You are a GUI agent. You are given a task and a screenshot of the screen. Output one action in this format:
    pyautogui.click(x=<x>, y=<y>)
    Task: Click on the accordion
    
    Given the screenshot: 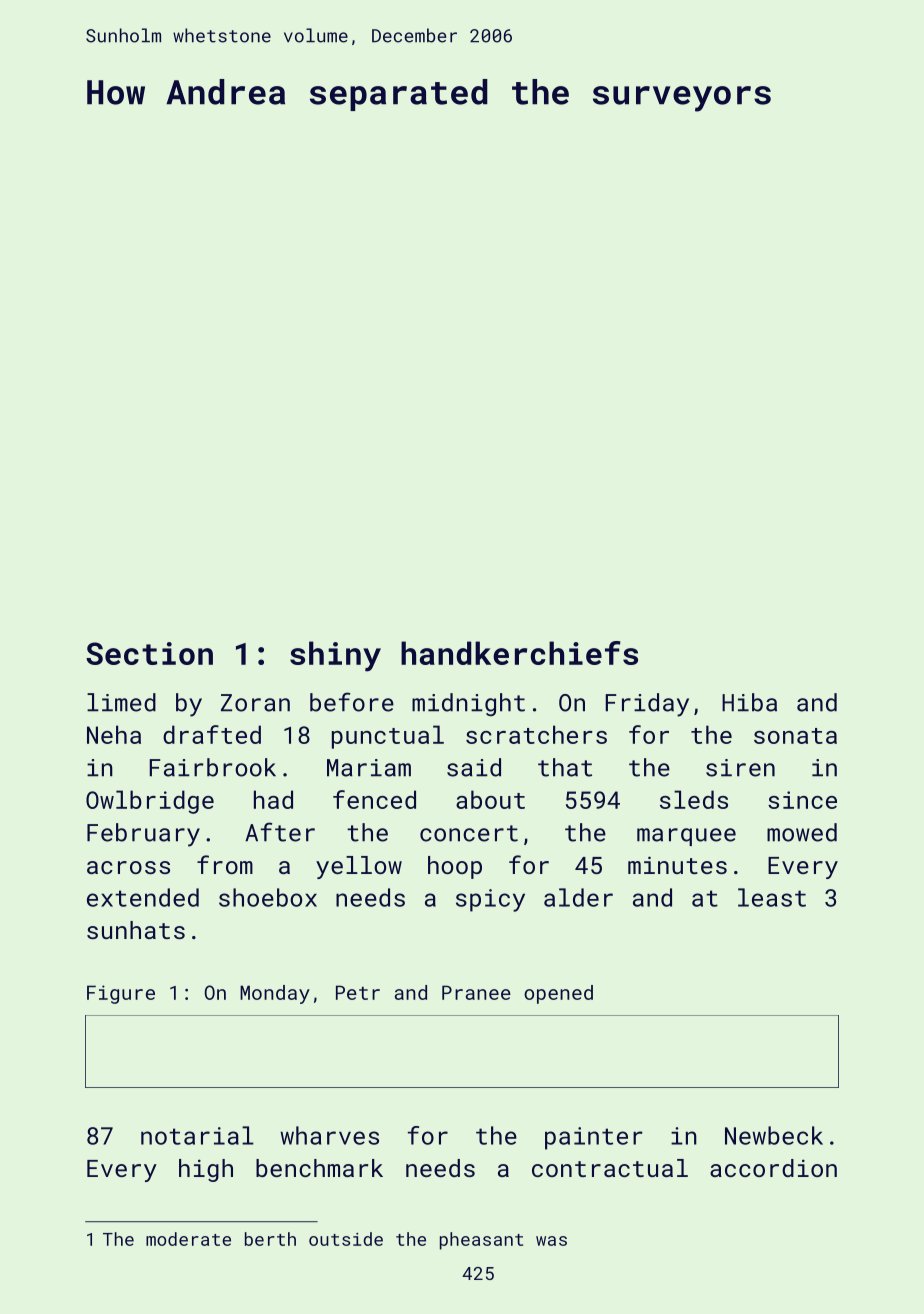 What is the action you would take?
    pyautogui.click(x=773, y=1168)
